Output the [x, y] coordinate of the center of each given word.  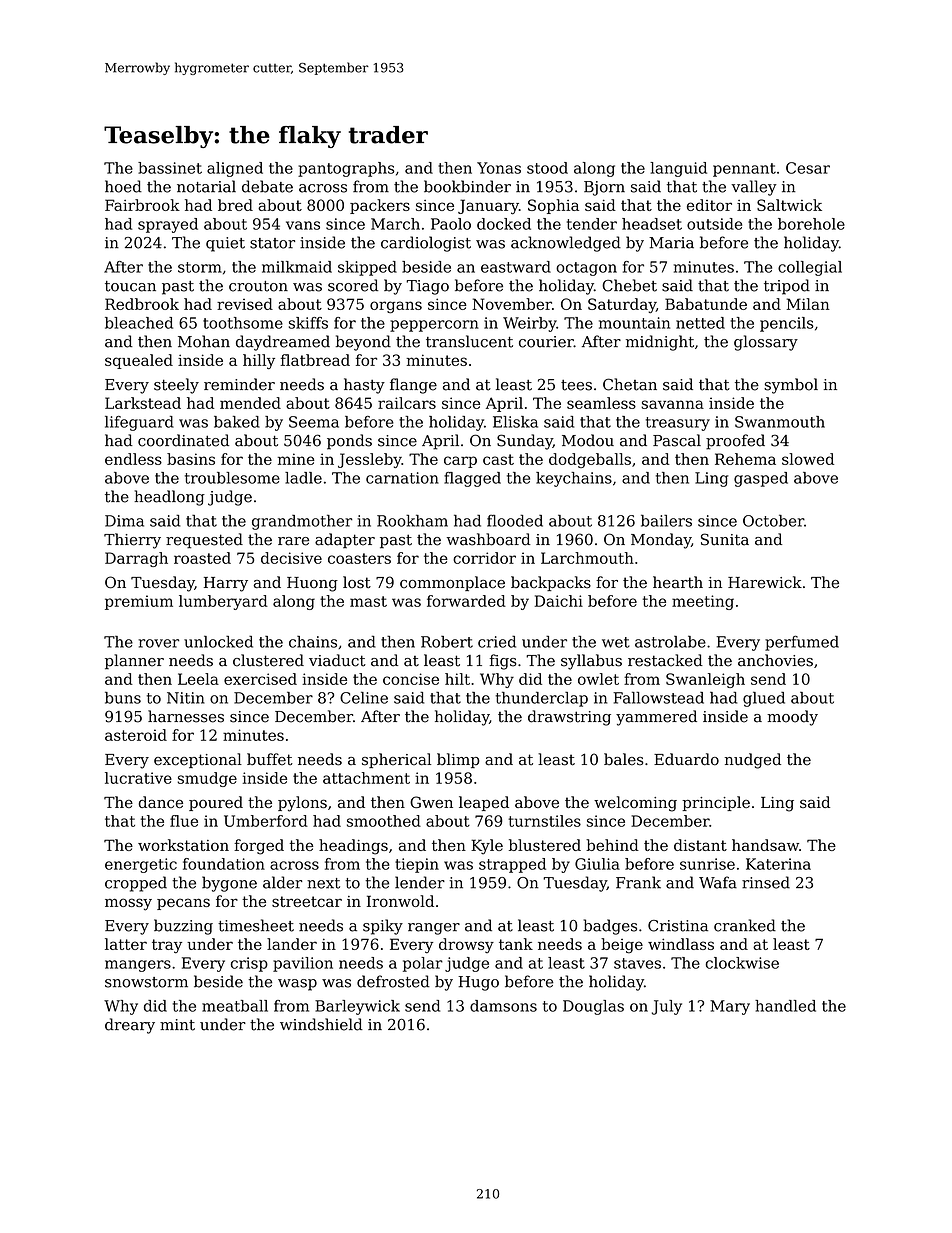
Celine [364, 697]
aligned [235, 169]
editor [709, 205]
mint [177, 1025]
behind [612, 845]
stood [547, 168]
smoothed [384, 821]
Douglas [593, 1007]
